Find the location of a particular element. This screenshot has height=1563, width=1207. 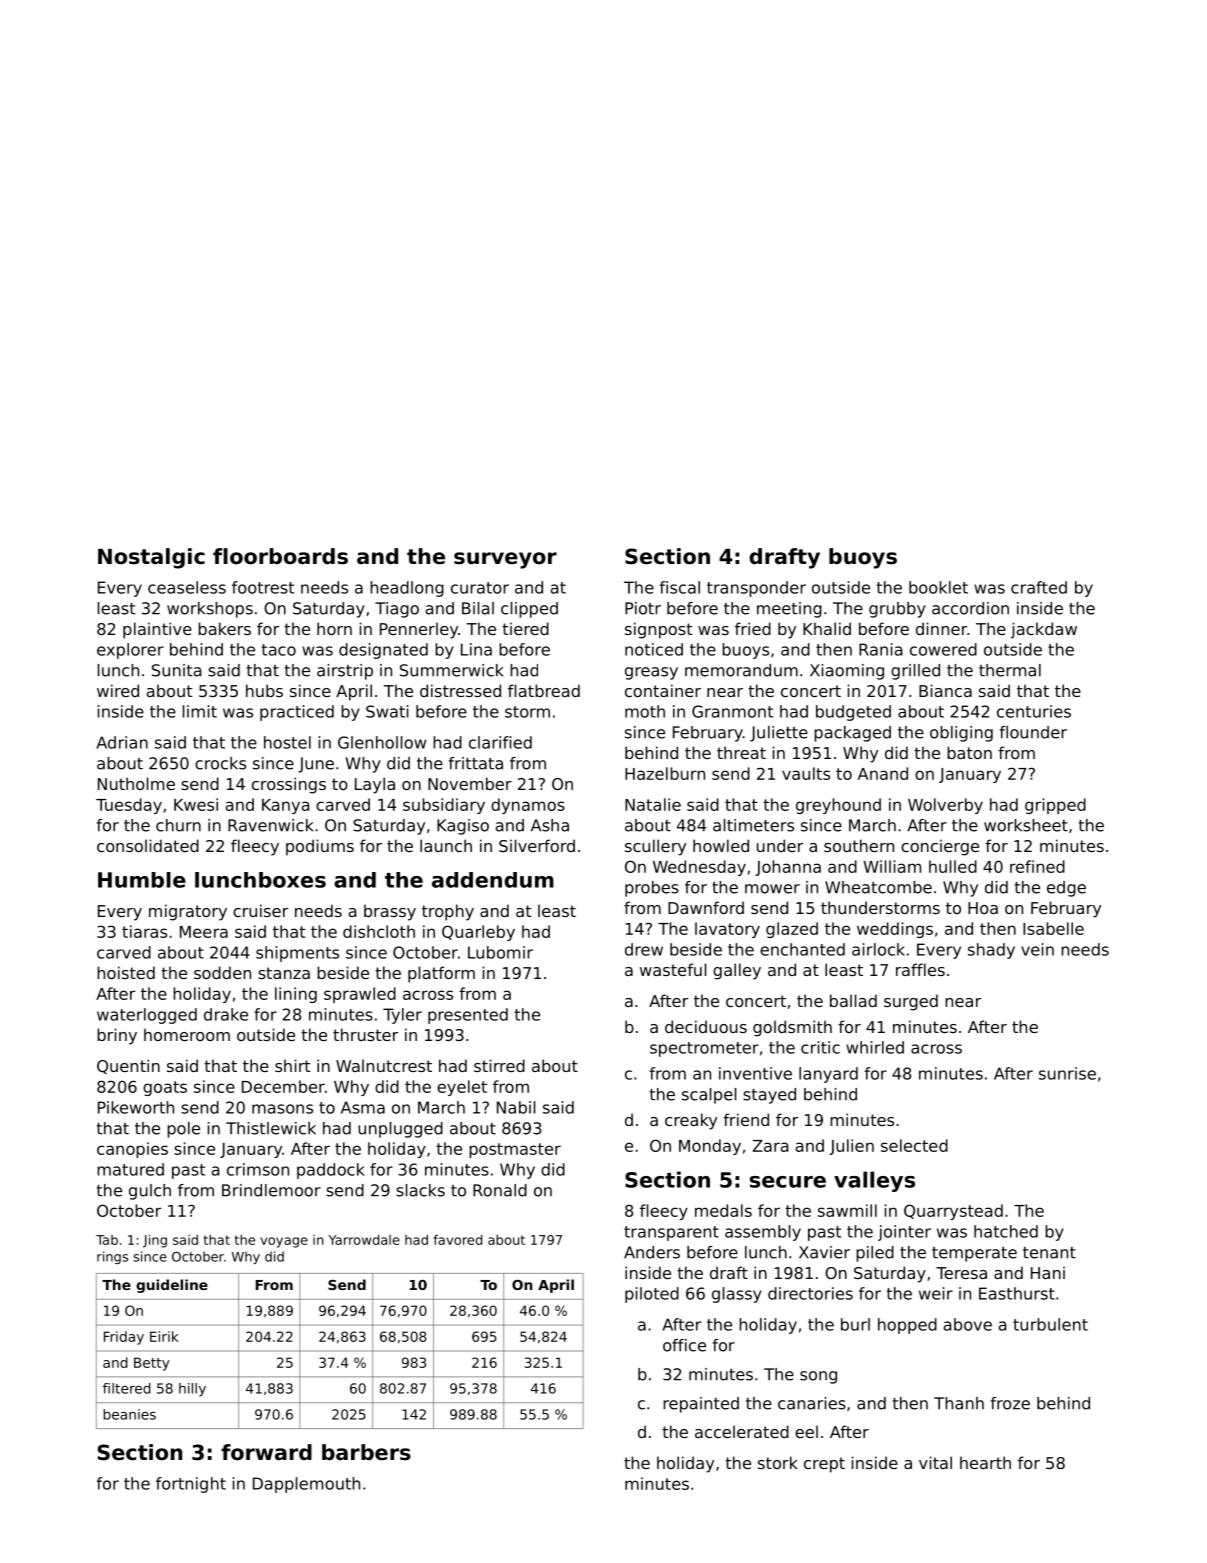

Dapplemouth is located at coordinates (306, 1485).
